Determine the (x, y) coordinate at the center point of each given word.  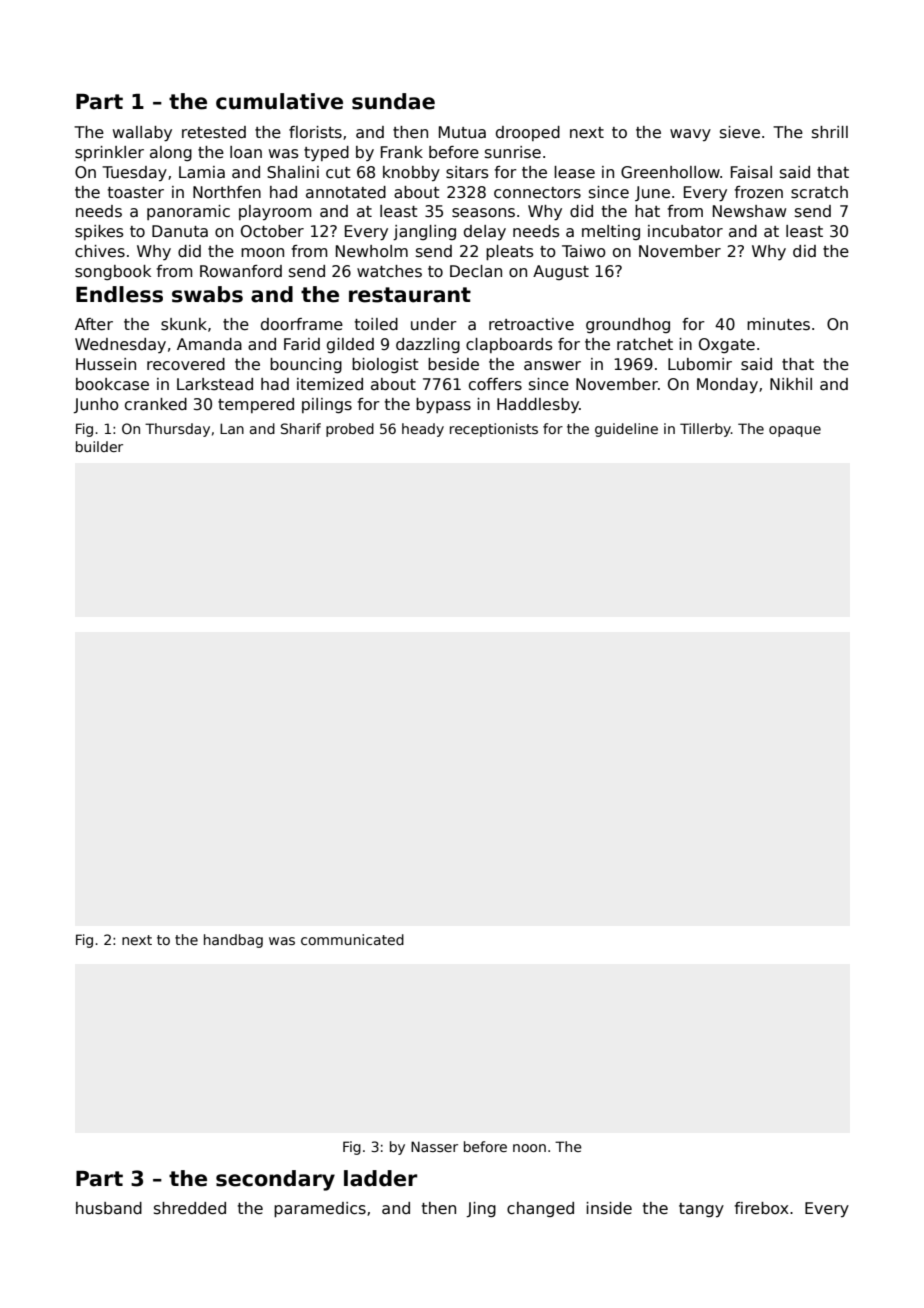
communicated (352, 939)
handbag (233, 941)
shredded (190, 1208)
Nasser (434, 1146)
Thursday (177, 430)
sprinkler (109, 153)
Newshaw (749, 211)
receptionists (494, 430)
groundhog (628, 325)
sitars (467, 172)
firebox (761, 1208)
